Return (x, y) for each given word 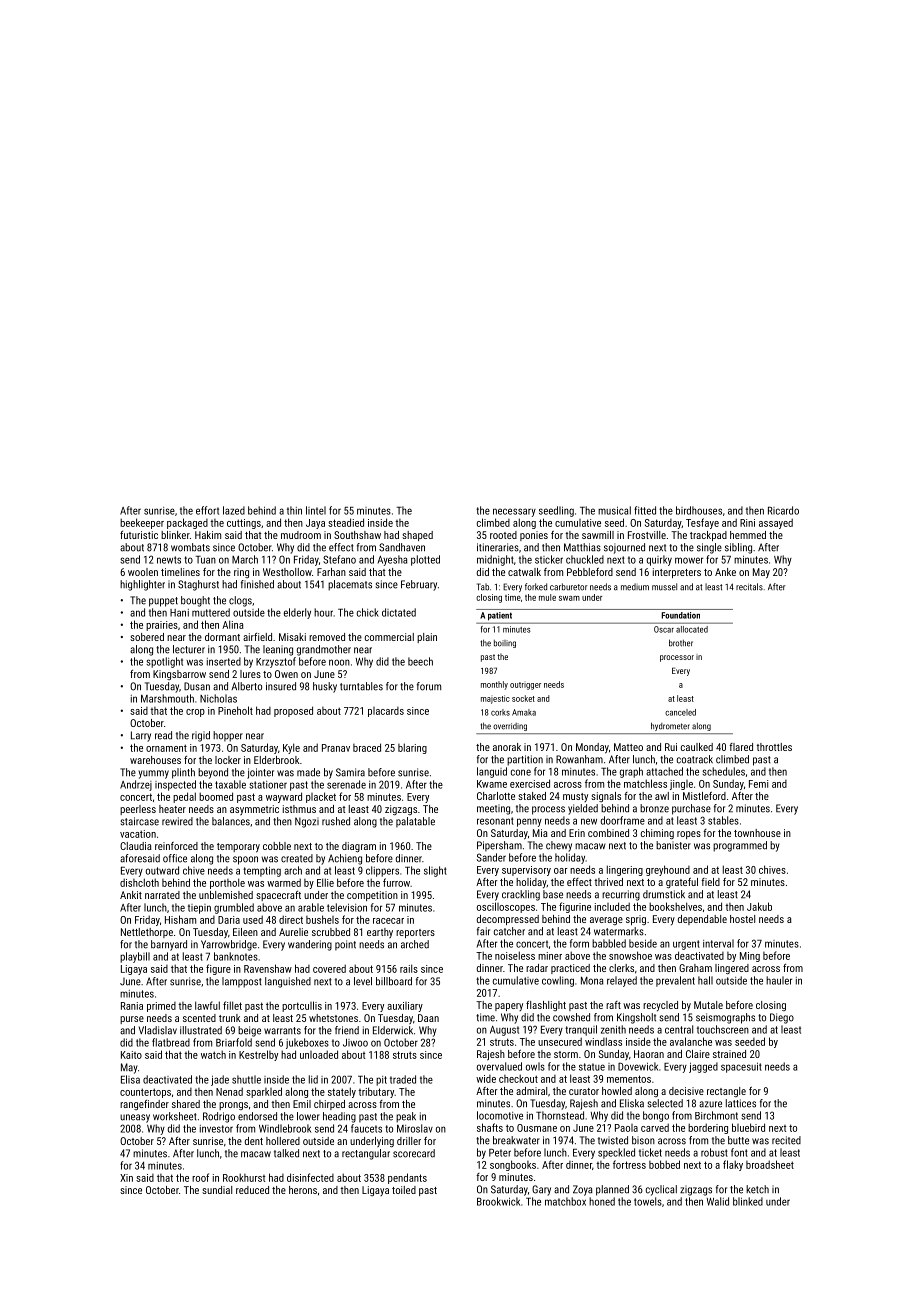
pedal (184, 797)
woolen (143, 572)
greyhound (668, 870)
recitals (749, 587)
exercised (530, 783)
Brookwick (498, 1201)
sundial (217, 1190)
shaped (417, 536)
